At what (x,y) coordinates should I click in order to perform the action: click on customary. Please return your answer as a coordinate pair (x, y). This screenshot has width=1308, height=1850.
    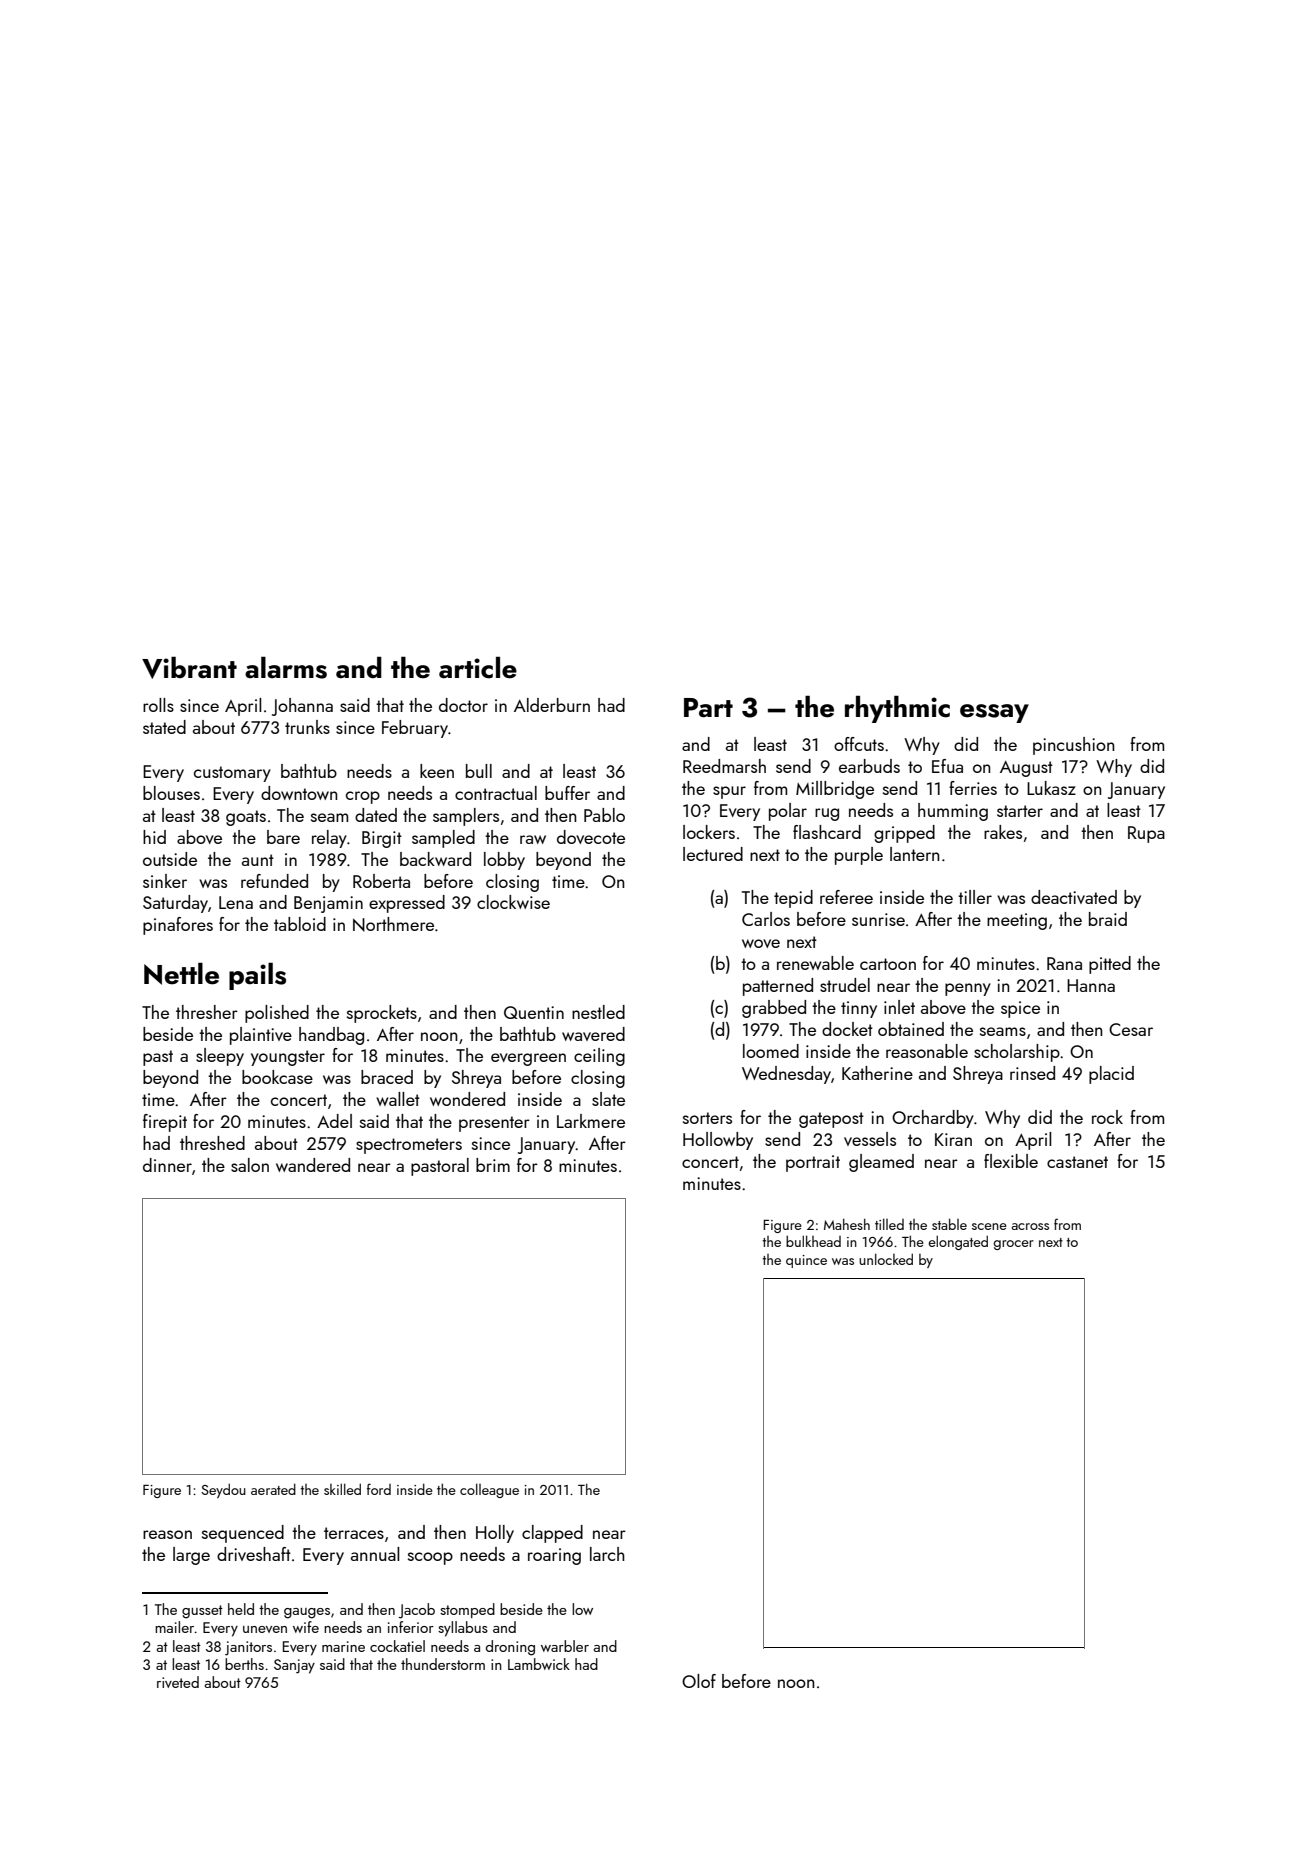
    Looking at the image, I should click on (232, 774).
